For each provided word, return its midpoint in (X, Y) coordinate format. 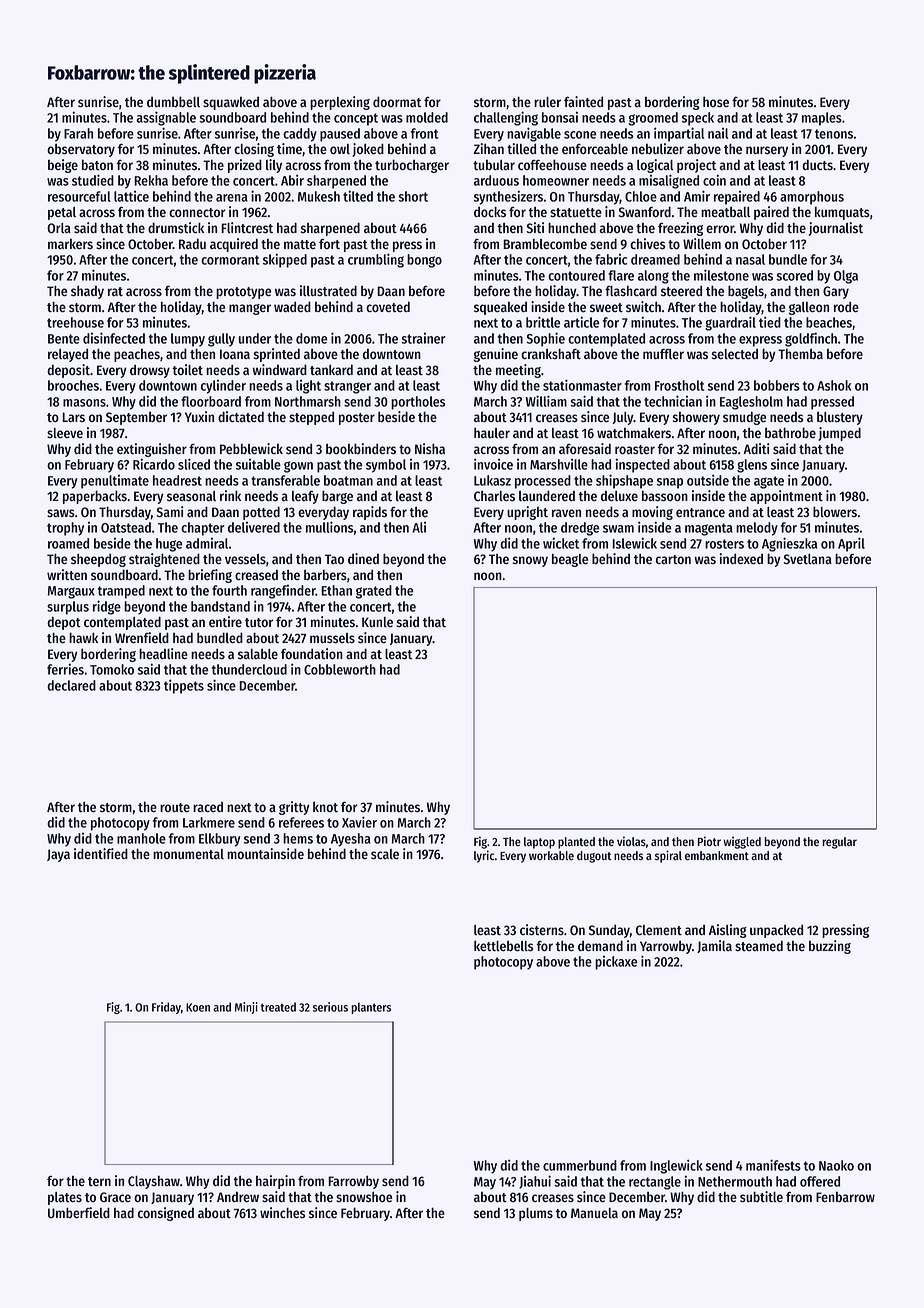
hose (716, 102)
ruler (547, 102)
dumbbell (173, 102)
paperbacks (95, 497)
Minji (246, 1008)
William (546, 401)
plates (65, 1198)
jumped (839, 434)
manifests (773, 1165)
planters (371, 1008)
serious (330, 1007)
